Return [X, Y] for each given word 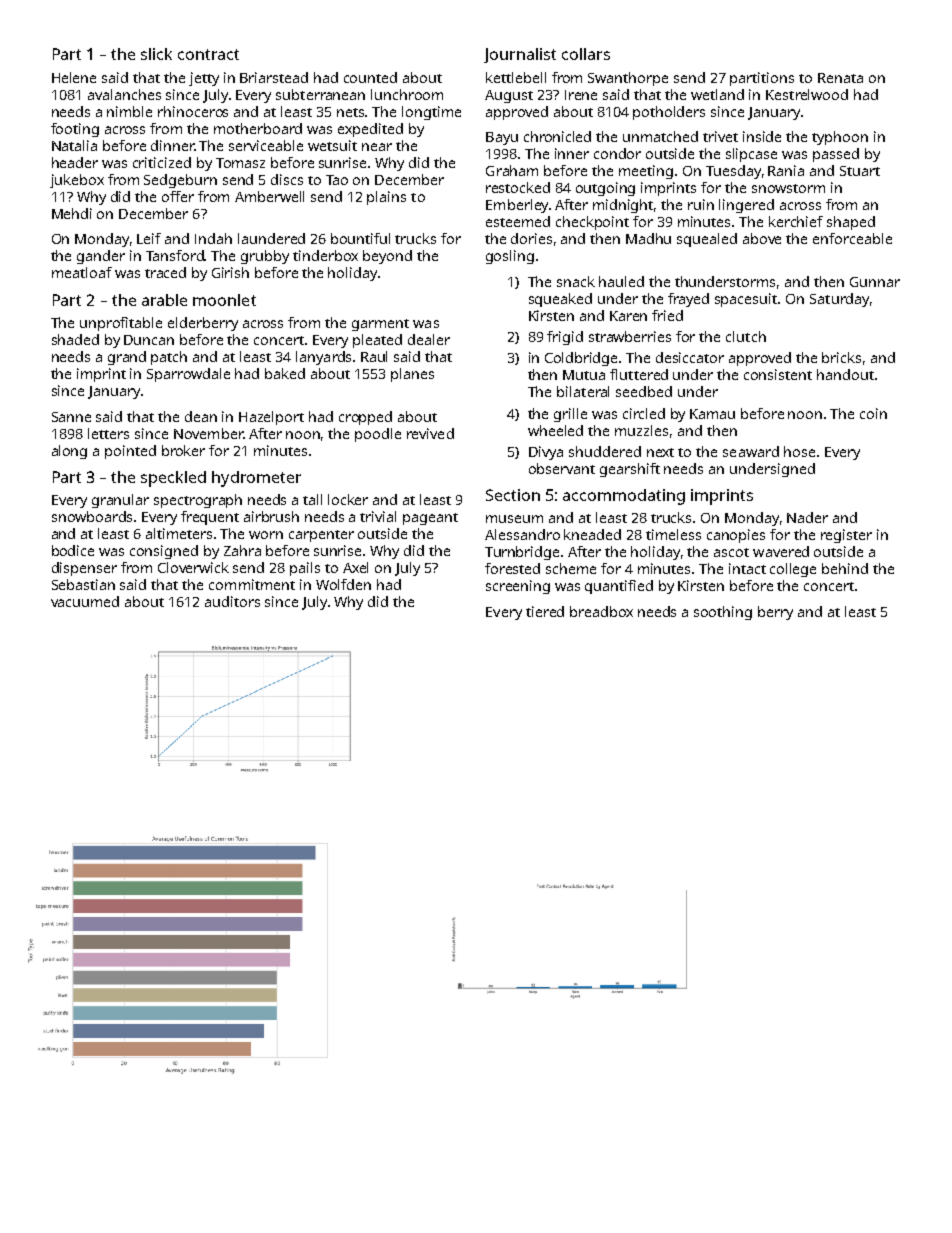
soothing [723, 613]
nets [351, 112]
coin [873, 413]
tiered [545, 611]
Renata [840, 78]
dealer [429, 339]
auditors [232, 601]
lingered [746, 206]
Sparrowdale [188, 375]
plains [386, 198]
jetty [204, 79]
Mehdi [72, 213]
